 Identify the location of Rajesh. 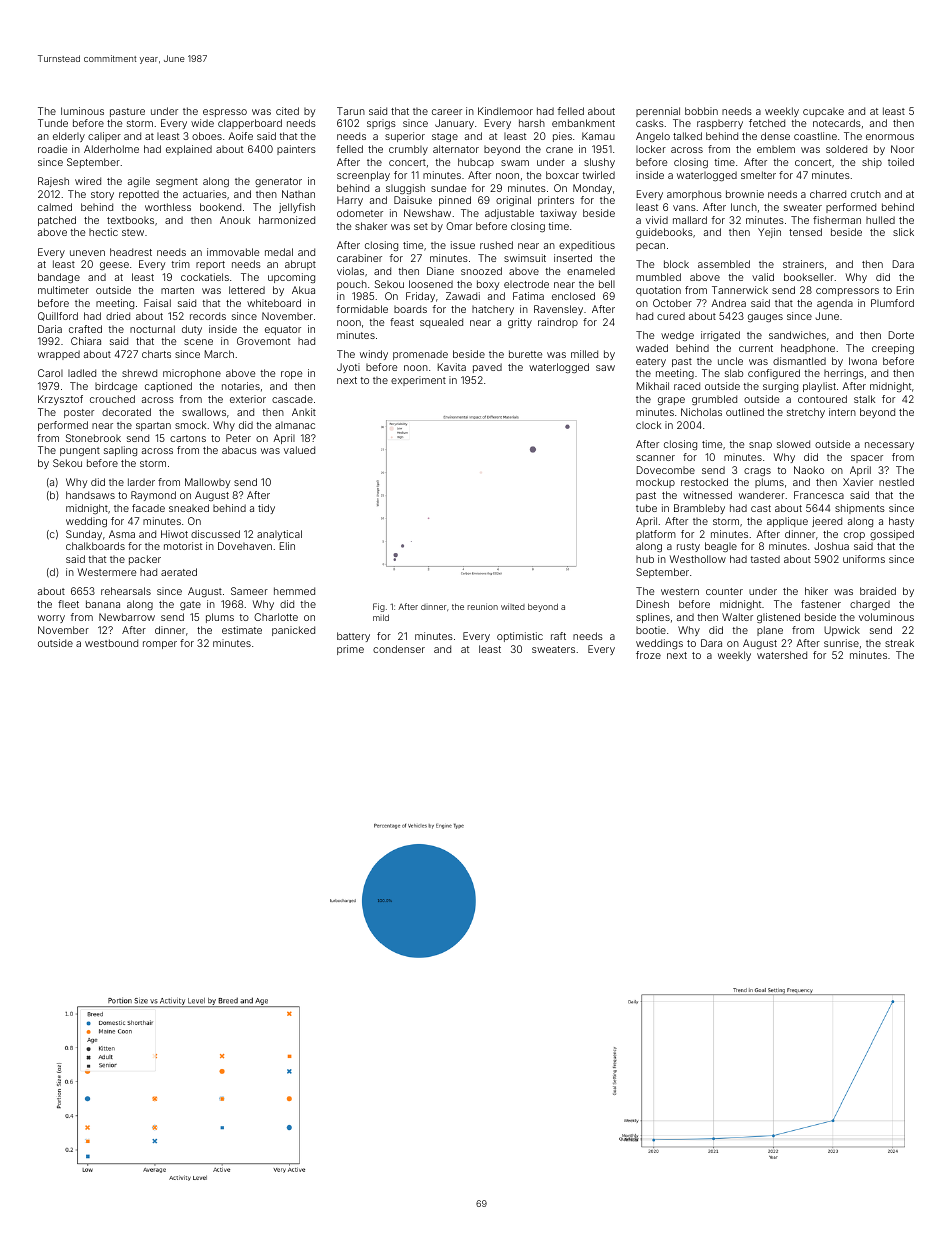
(53, 182).
